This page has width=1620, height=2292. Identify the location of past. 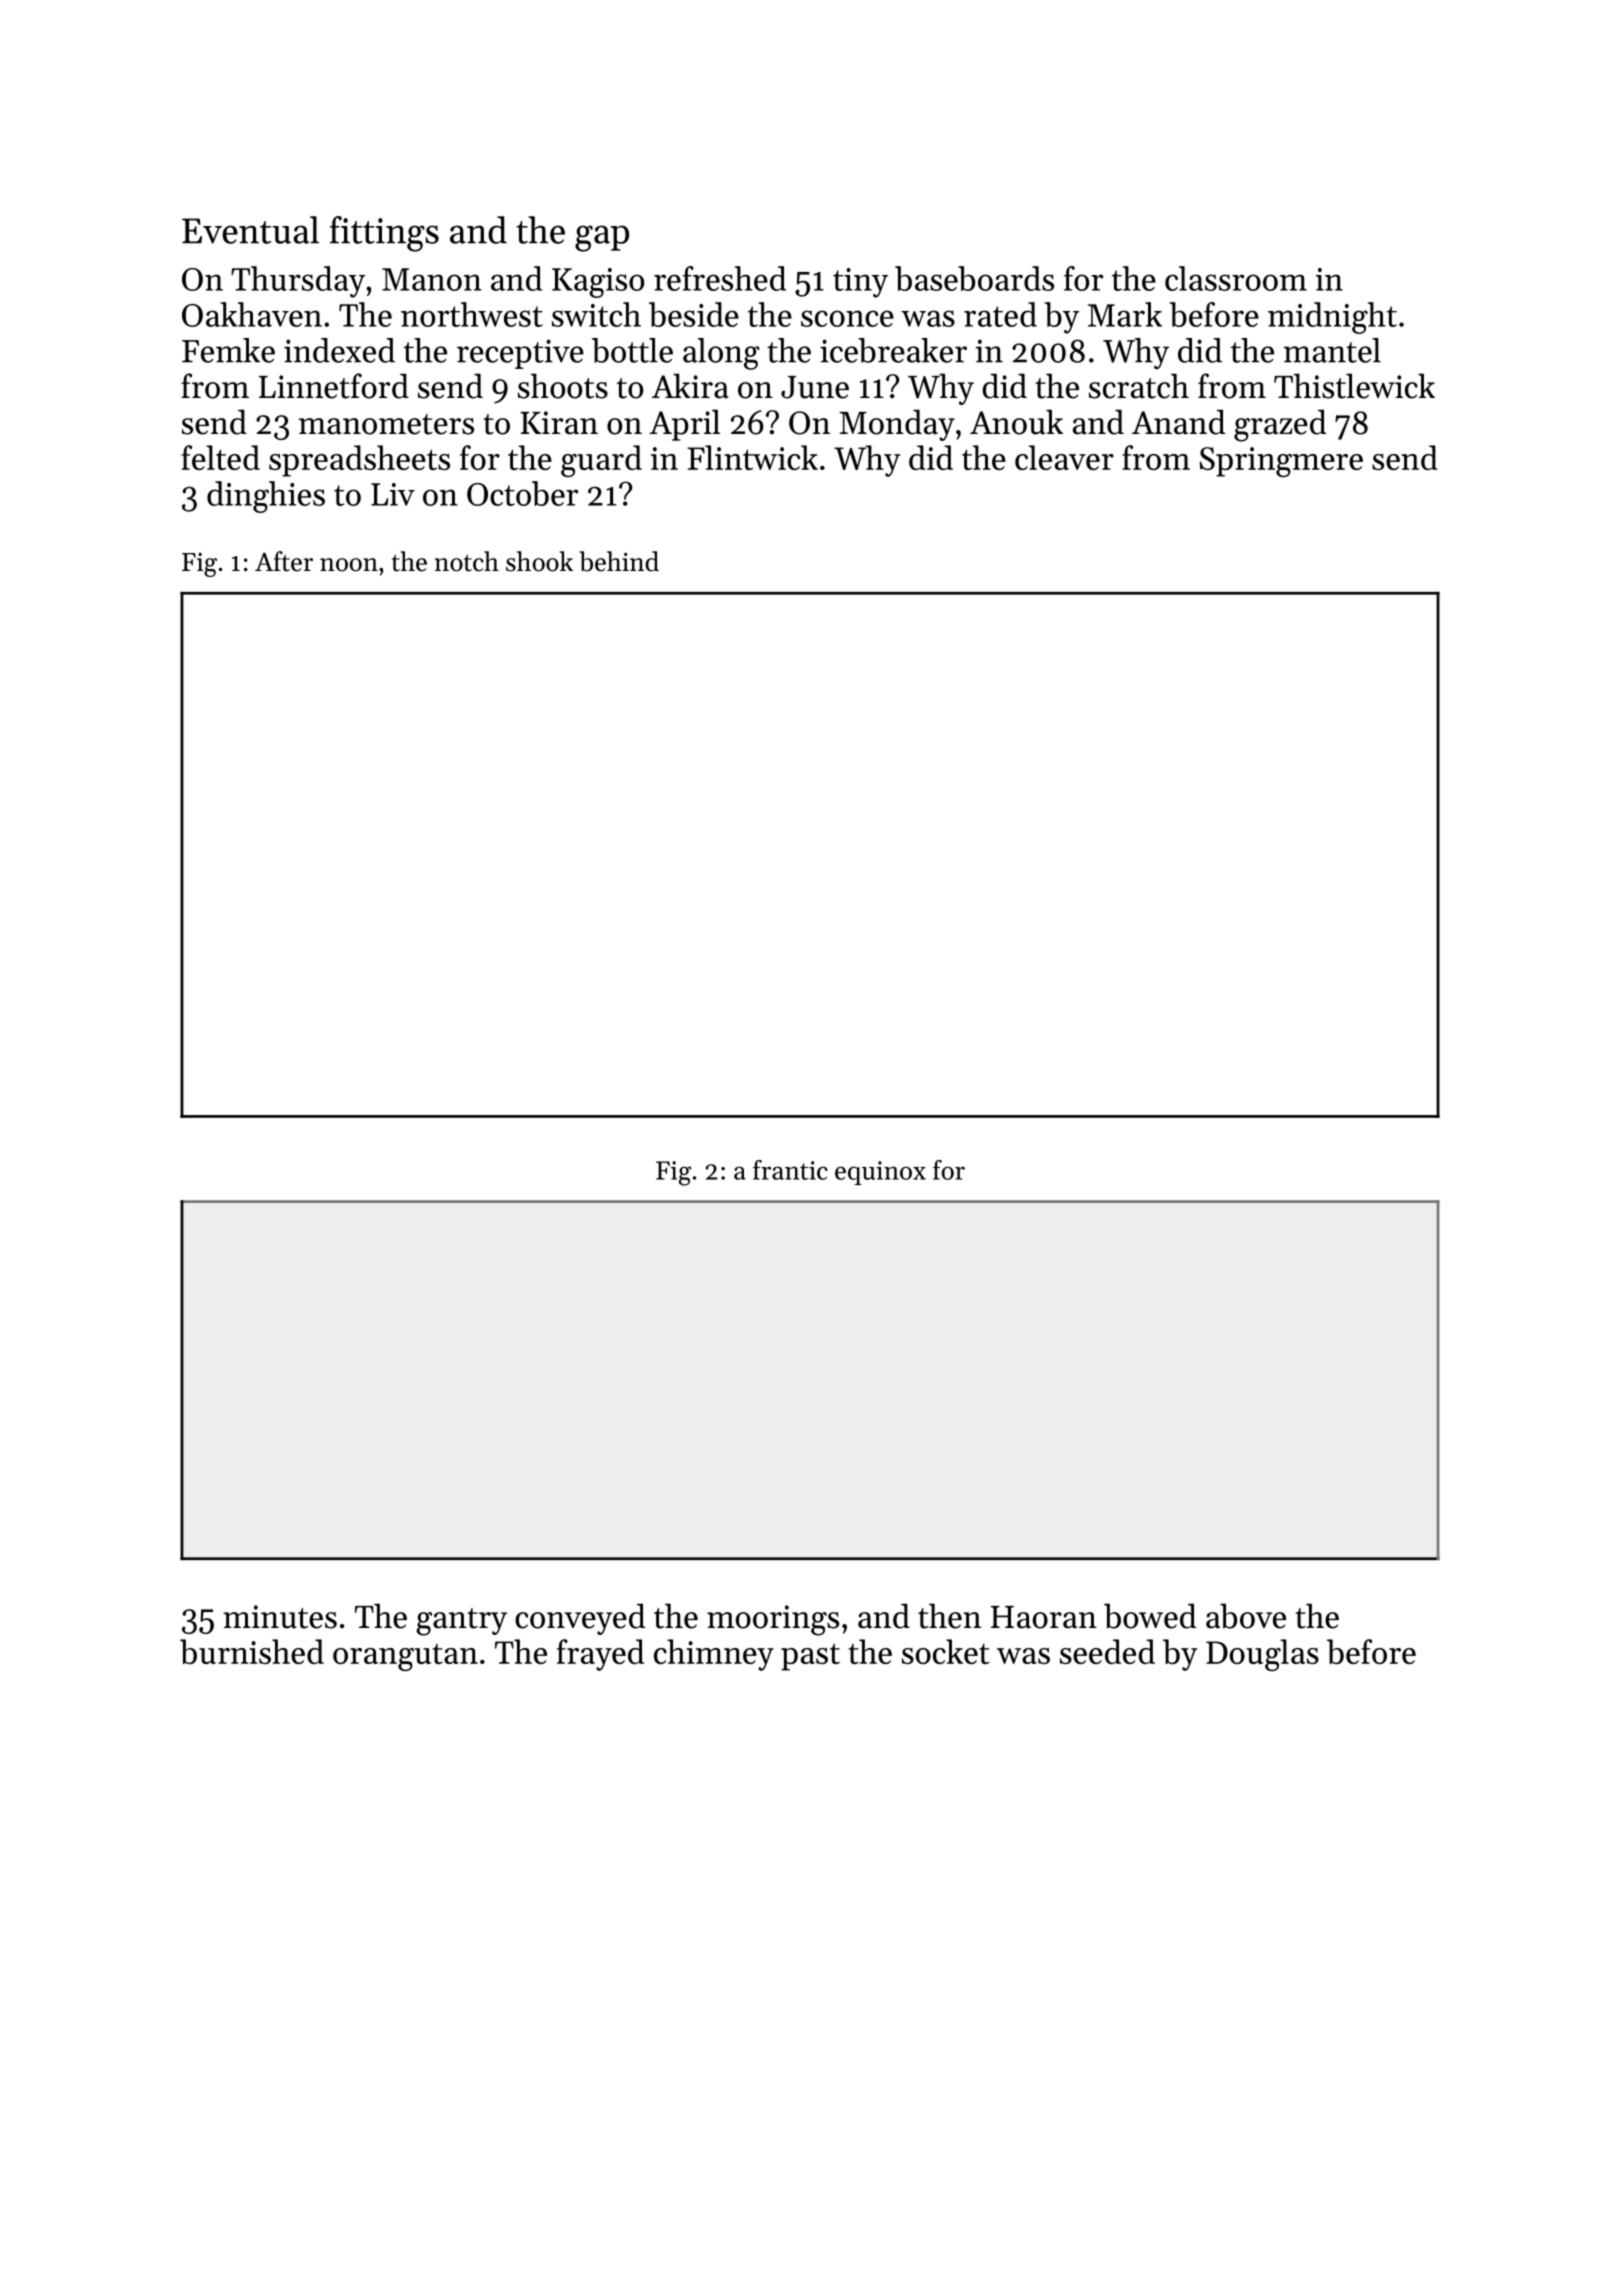
(810, 1657).
